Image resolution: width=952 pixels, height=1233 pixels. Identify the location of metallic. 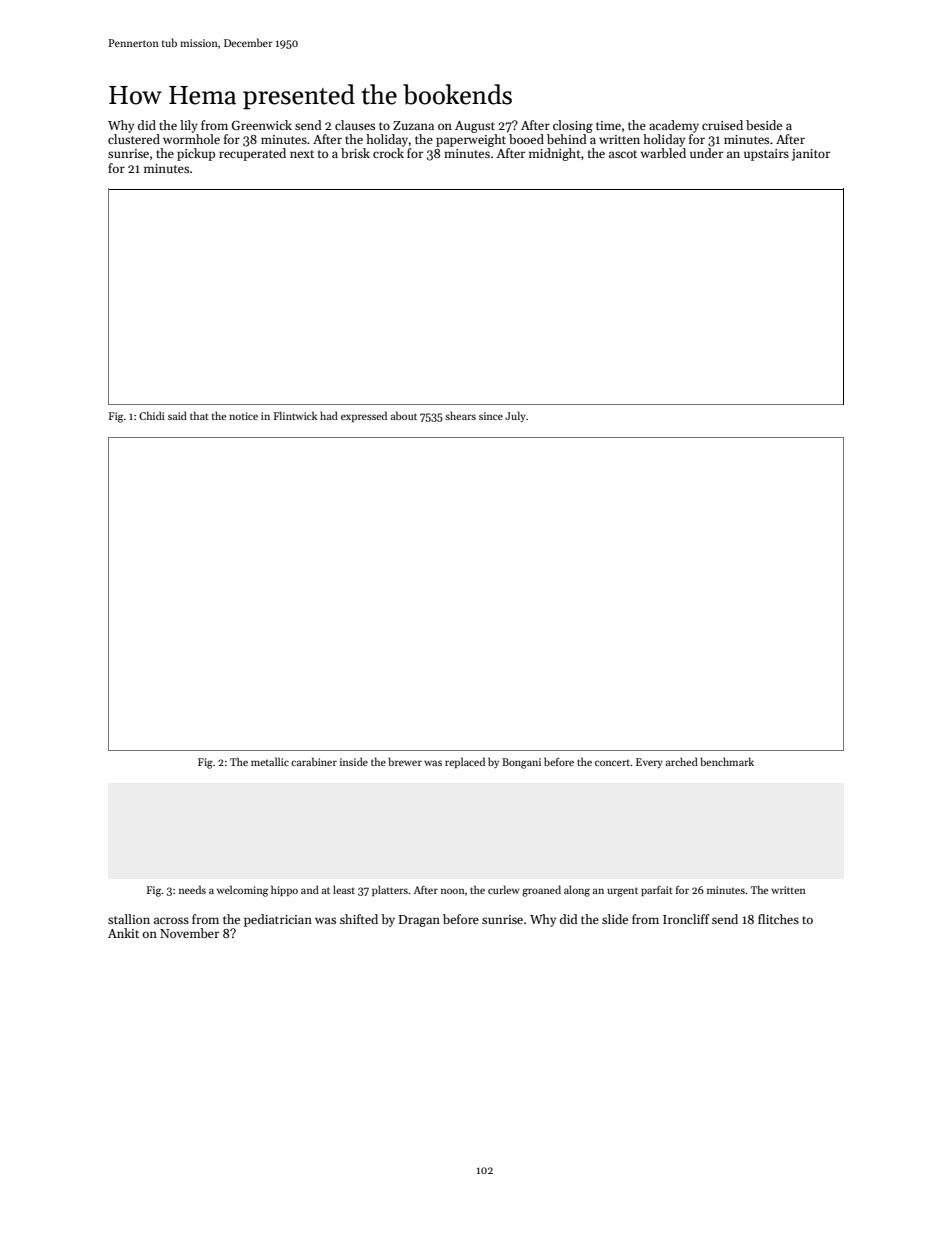
(270, 761).
